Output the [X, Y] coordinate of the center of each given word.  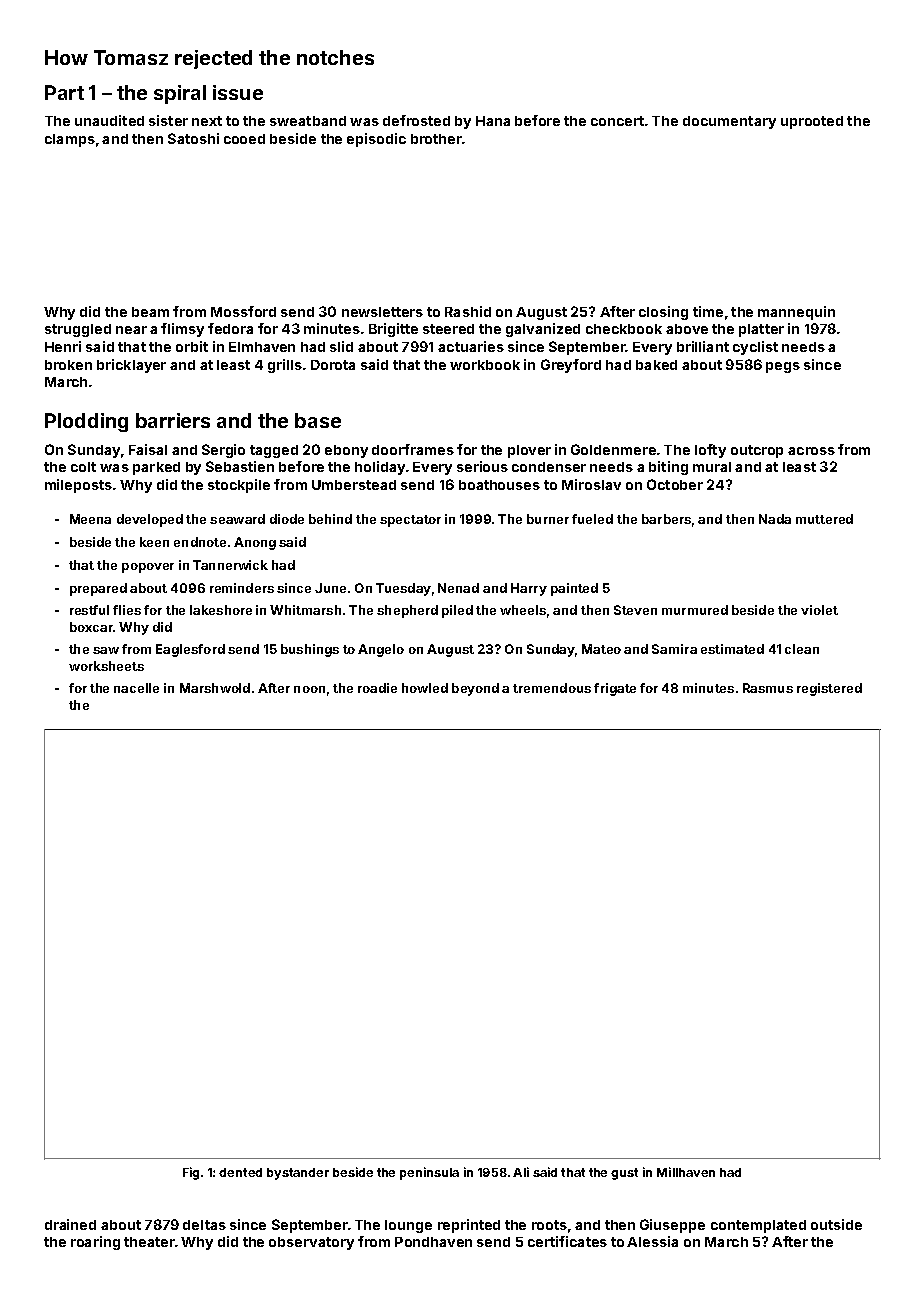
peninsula [429, 1173]
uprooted [812, 122]
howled [425, 688]
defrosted [416, 120]
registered [829, 689]
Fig [191, 1173]
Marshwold [215, 688]
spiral [180, 94]
